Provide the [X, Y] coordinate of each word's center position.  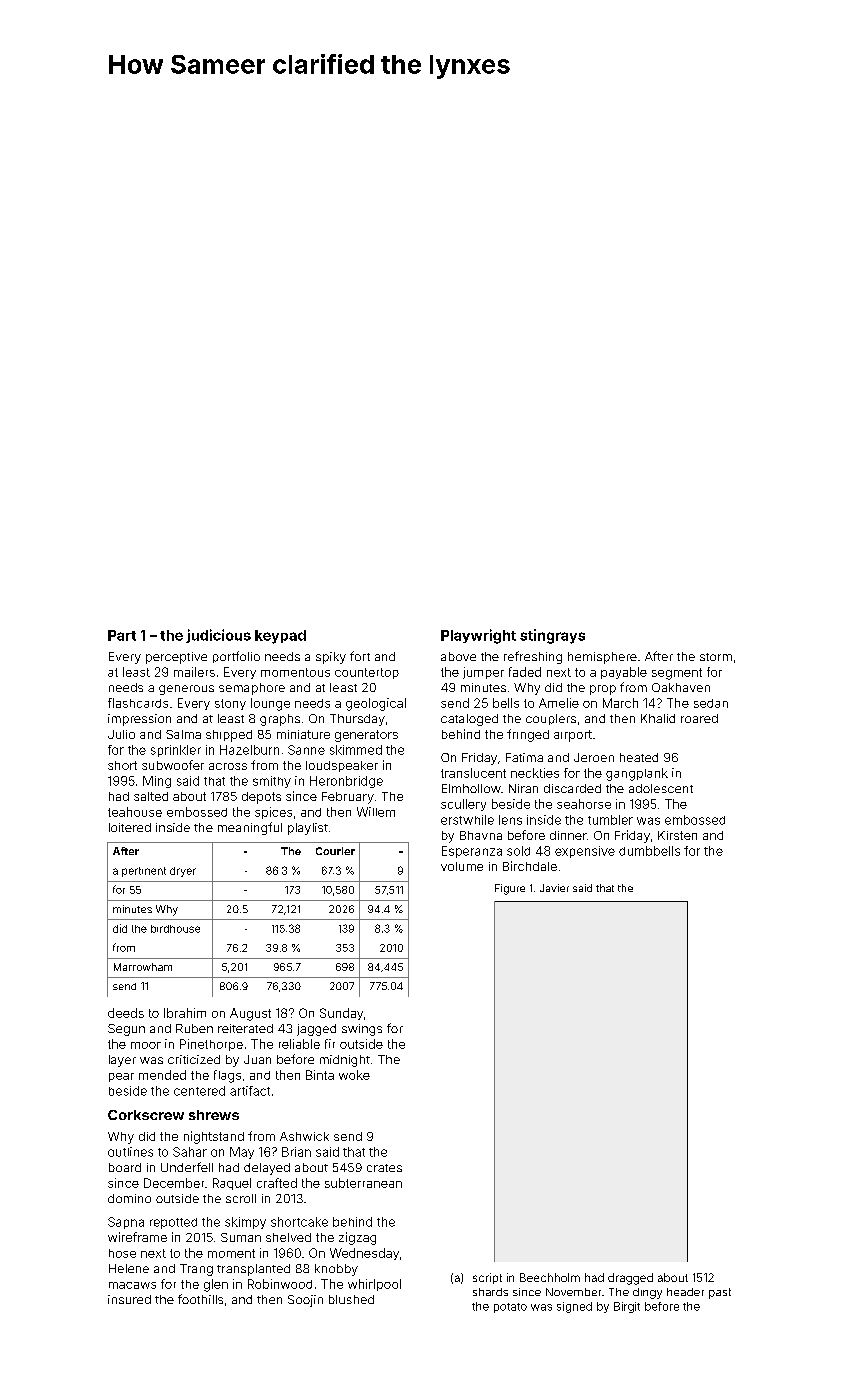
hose [122, 1253]
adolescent [661, 788]
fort [360, 656]
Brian [296, 1152]
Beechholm [550, 1277]
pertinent [144, 872]
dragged [630, 1279]
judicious [218, 636]
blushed [351, 1299]
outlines [130, 1152]
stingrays [552, 636]
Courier [335, 851]
